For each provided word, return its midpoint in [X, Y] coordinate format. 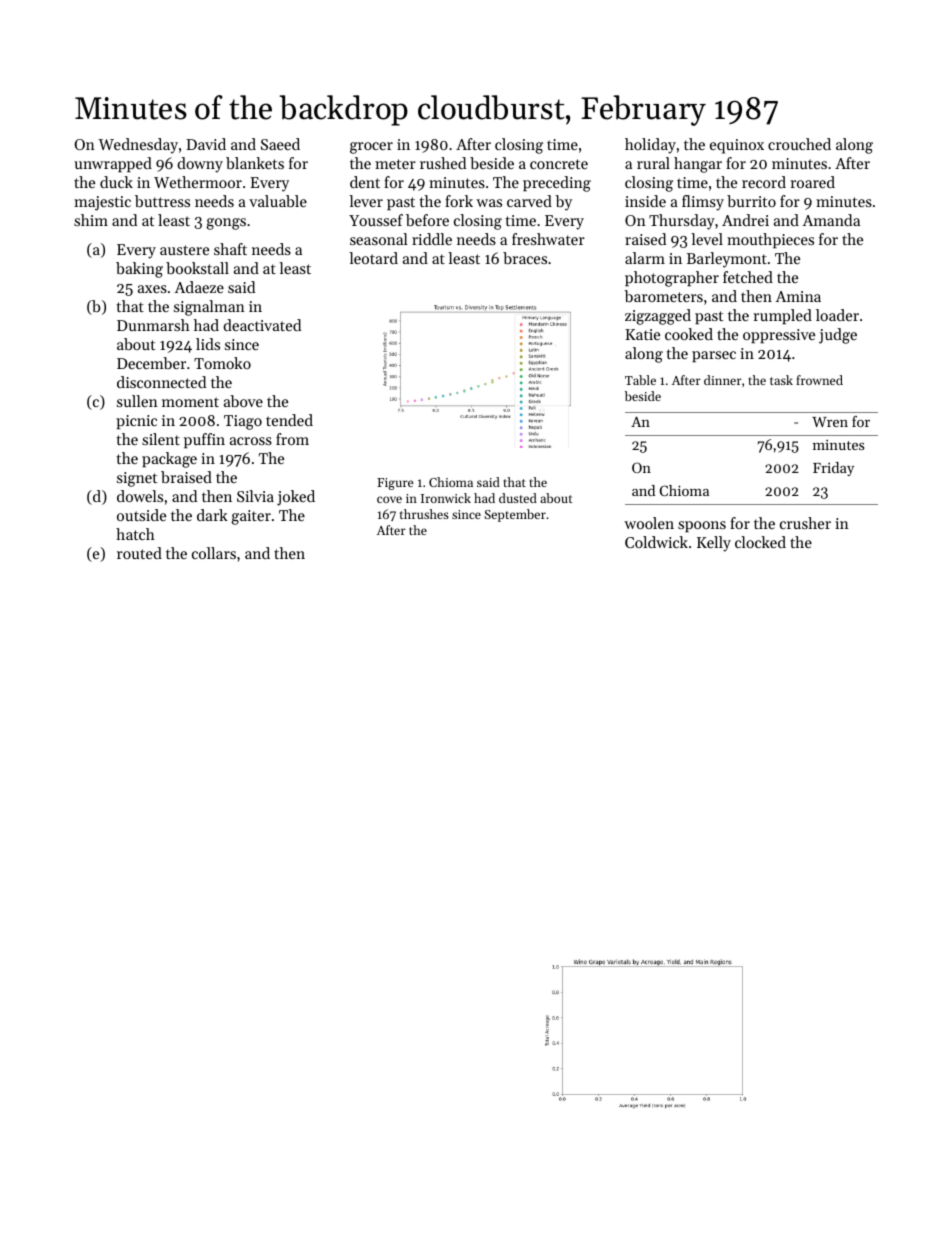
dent [365, 182]
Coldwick [656, 542]
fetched [748, 277]
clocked [760, 542]
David [206, 144]
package [169, 460]
